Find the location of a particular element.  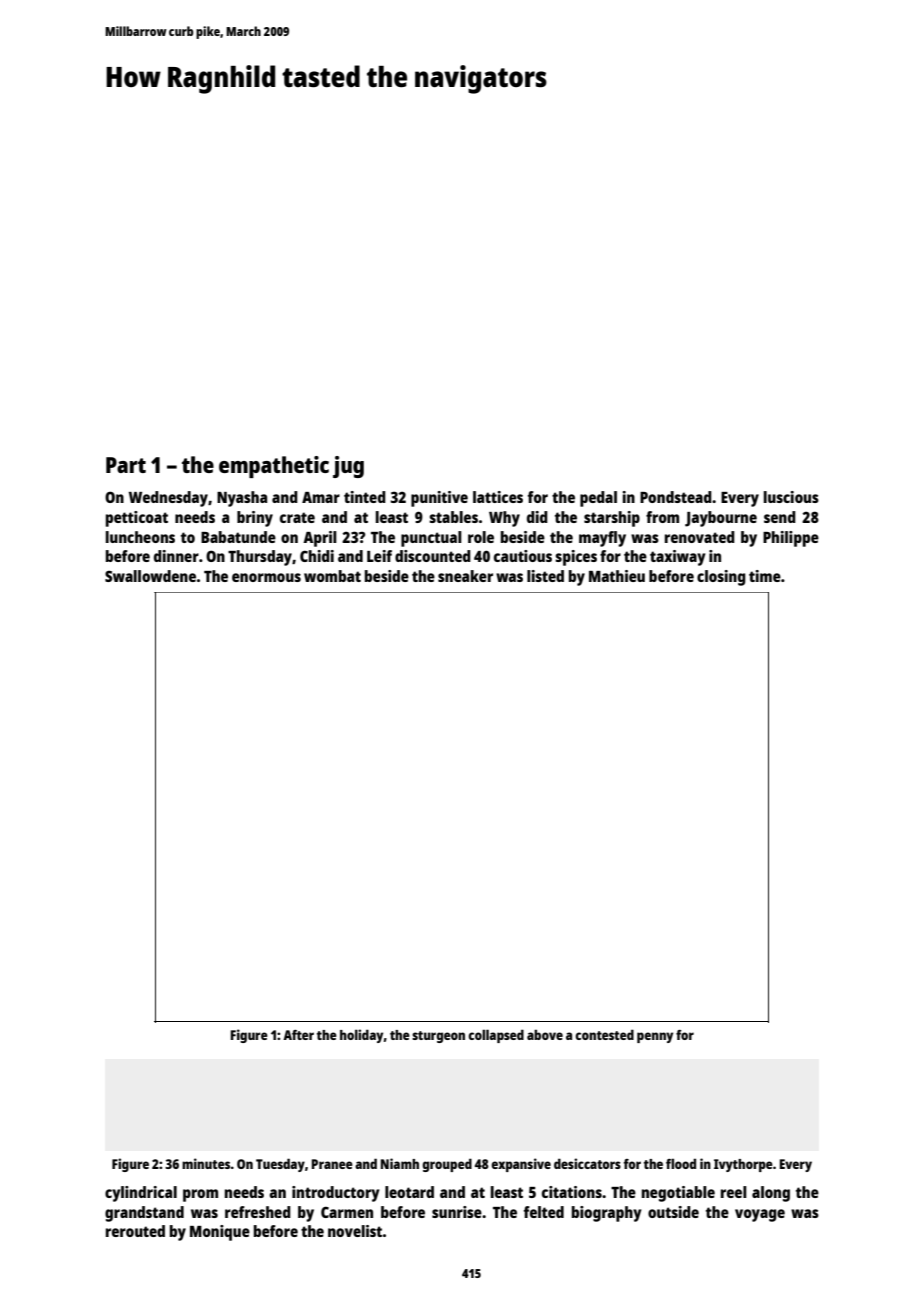

contested is located at coordinates (604, 1034).
